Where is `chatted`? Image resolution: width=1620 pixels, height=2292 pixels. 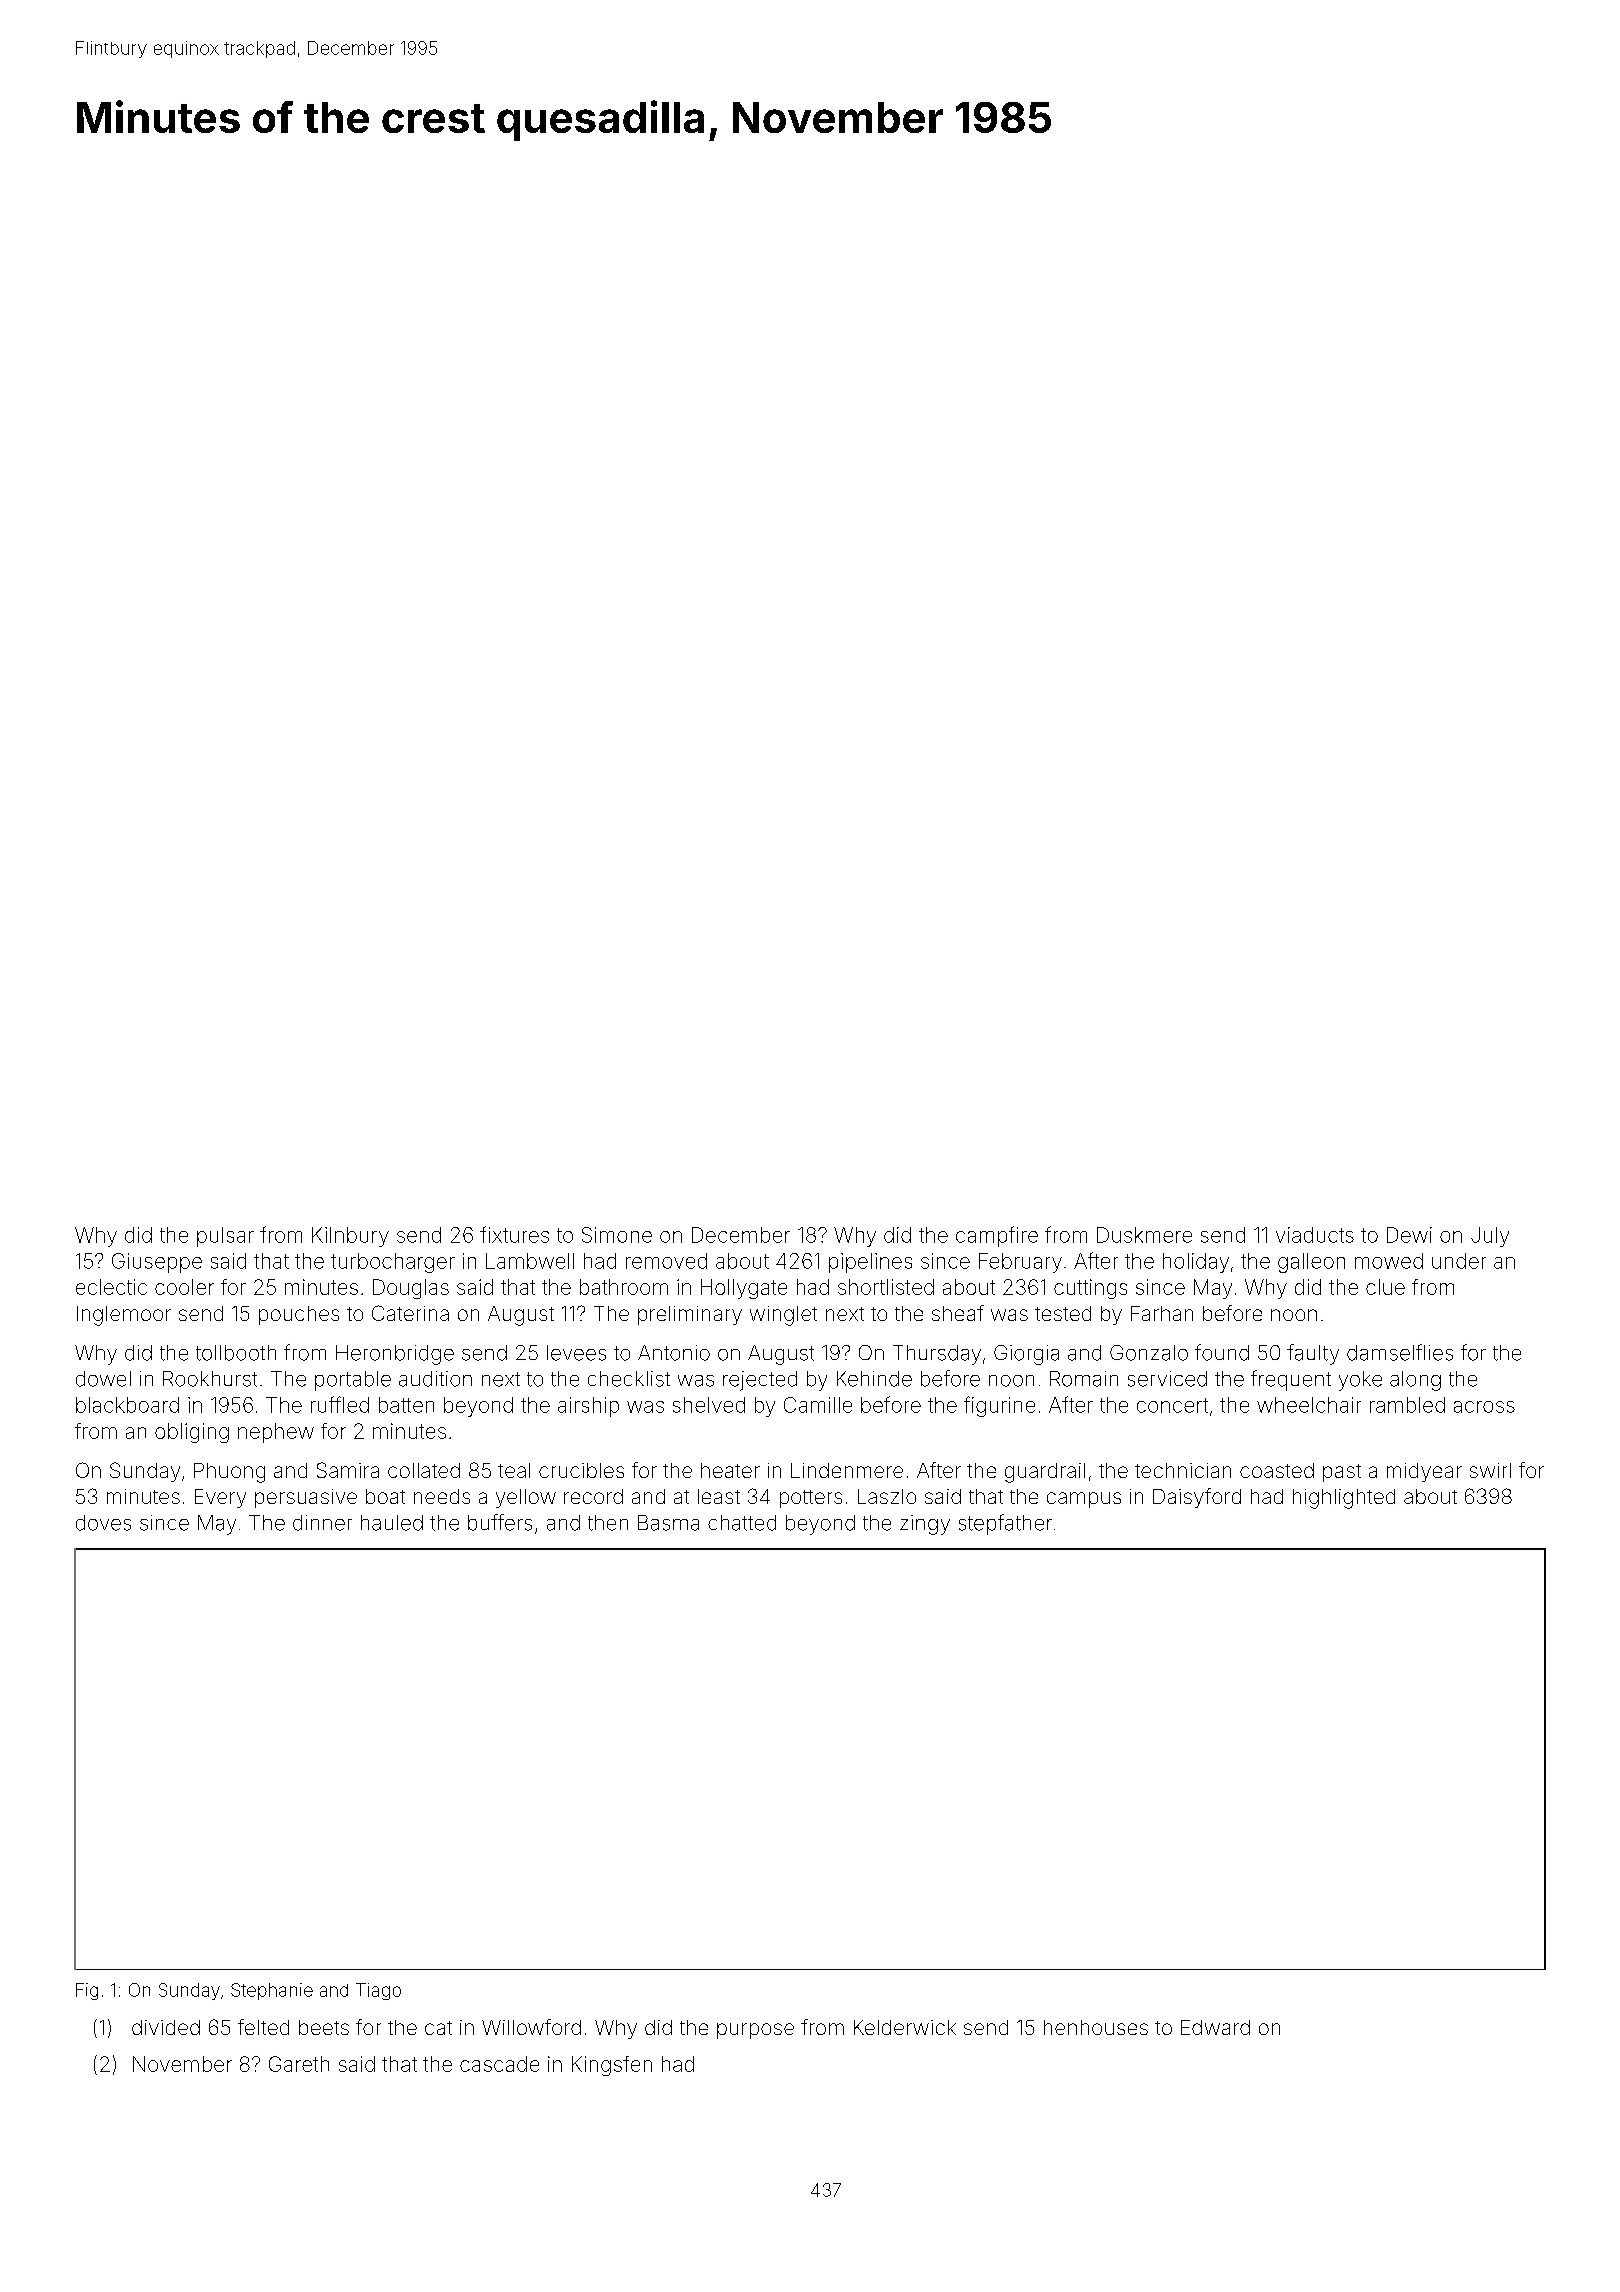
chatted is located at coordinates (742, 1523).
